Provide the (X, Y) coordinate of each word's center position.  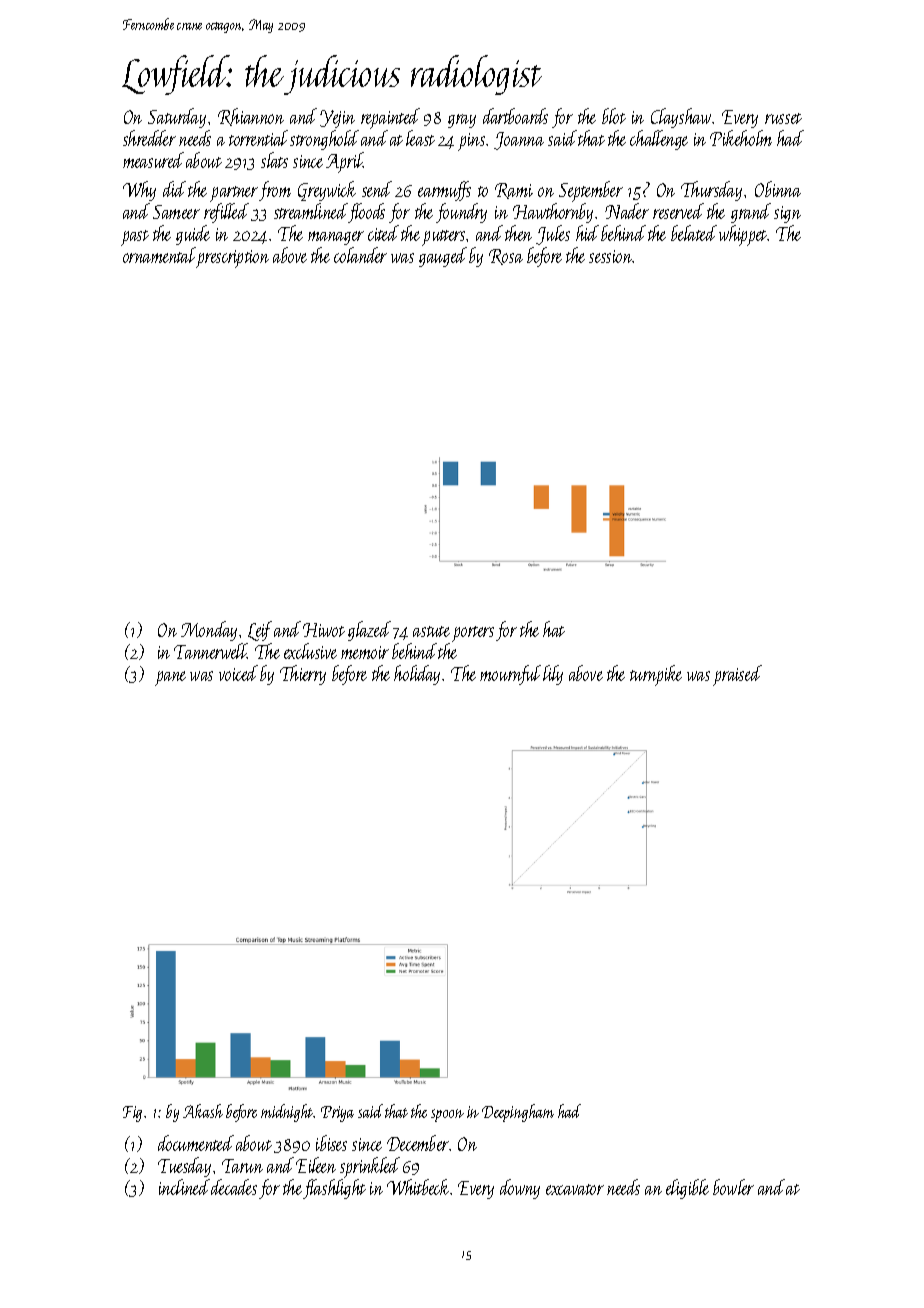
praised (737, 675)
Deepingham (518, 1113)
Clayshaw (681, 118)
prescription (232, 259)
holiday (417, 675)
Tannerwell (210, 651)
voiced (238, 673)
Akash (203, 1111)
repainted (390, 118)
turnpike (656, 675)
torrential (258, 138)
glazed (369, 631)
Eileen (316, 1165)
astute (431, 631)
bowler (733, 1187)
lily (553, 675)
